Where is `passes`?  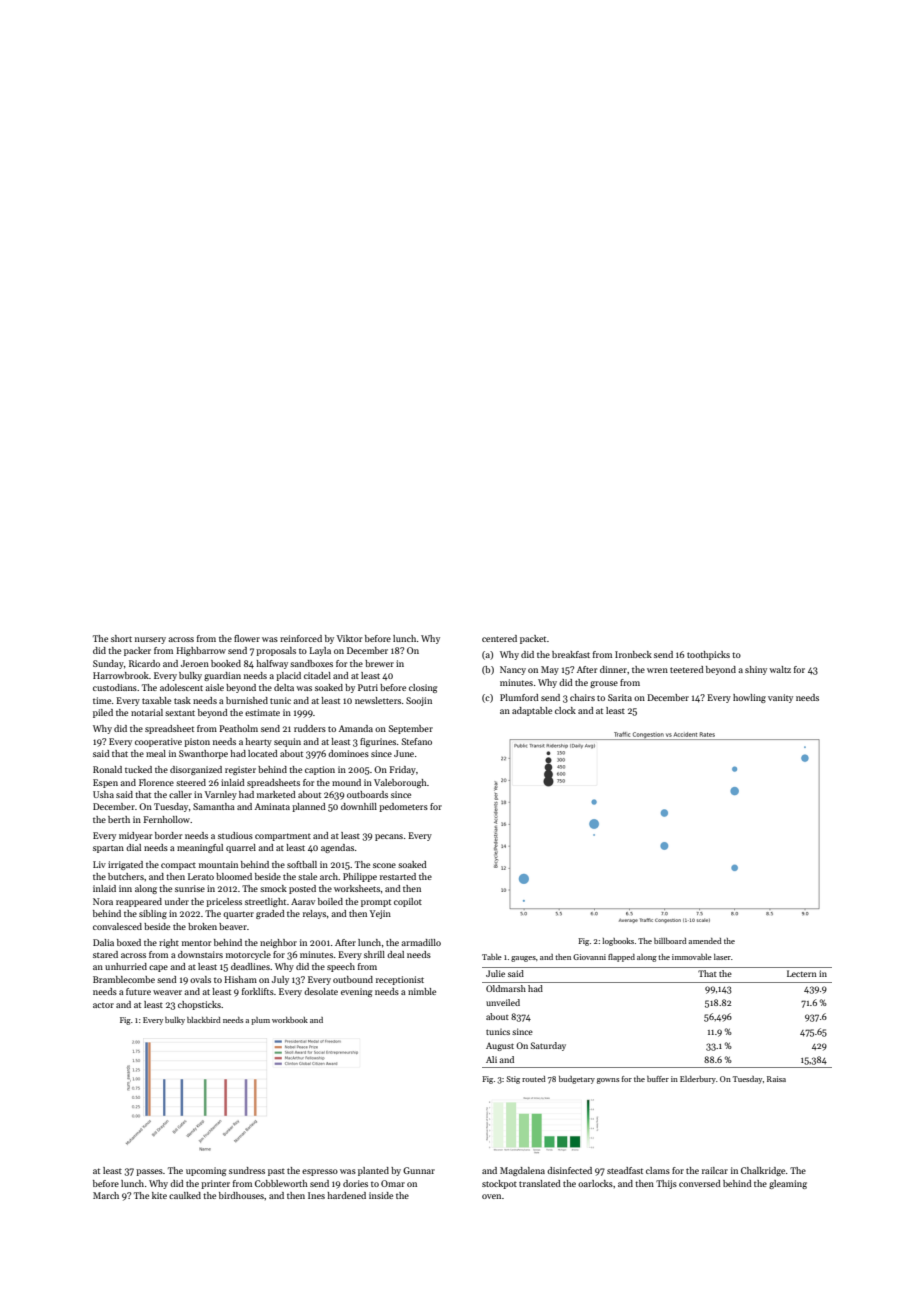 passes is located at coordinates (149, 1172).
